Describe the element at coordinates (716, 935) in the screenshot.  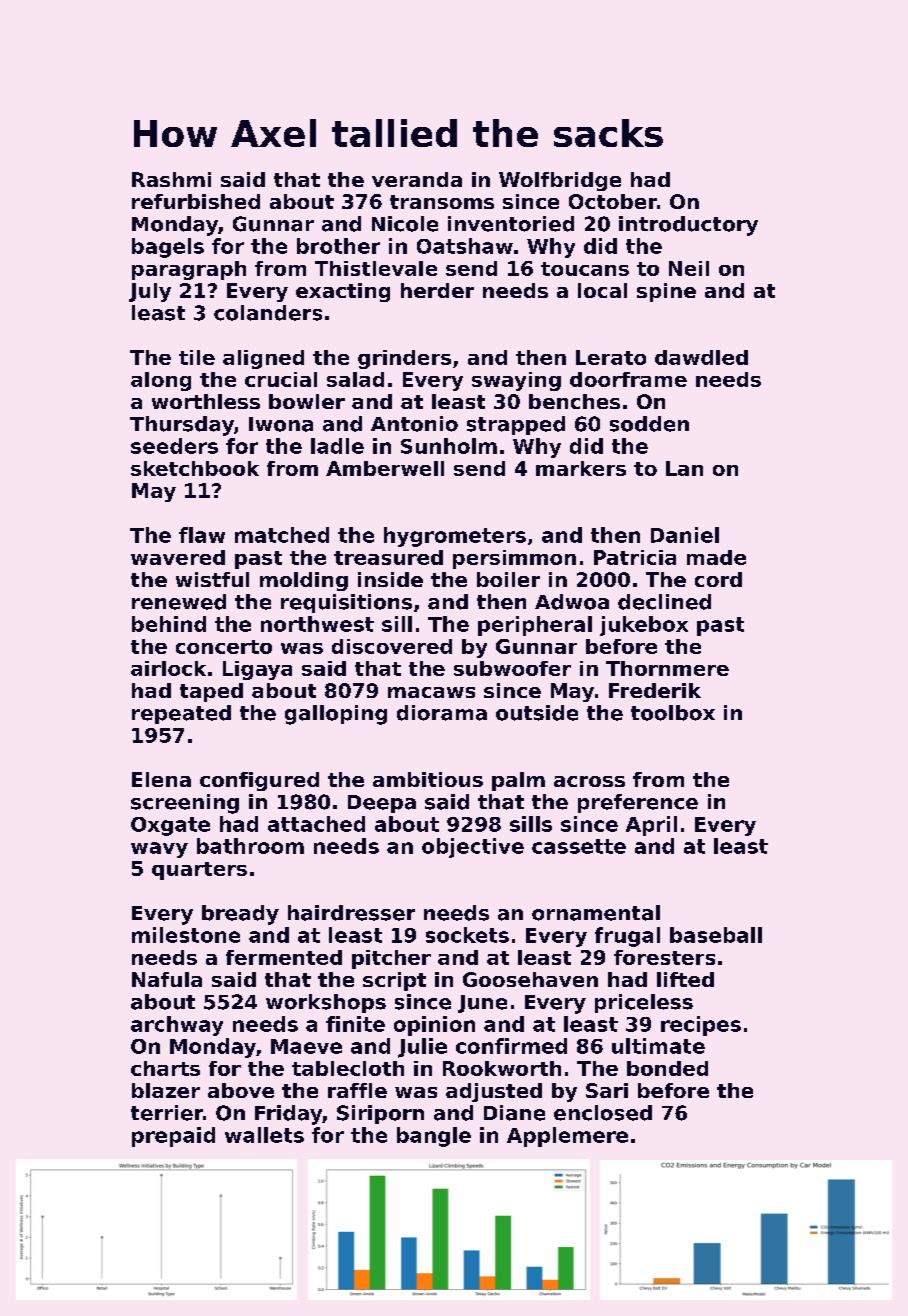
I see `baseball` at that location.
